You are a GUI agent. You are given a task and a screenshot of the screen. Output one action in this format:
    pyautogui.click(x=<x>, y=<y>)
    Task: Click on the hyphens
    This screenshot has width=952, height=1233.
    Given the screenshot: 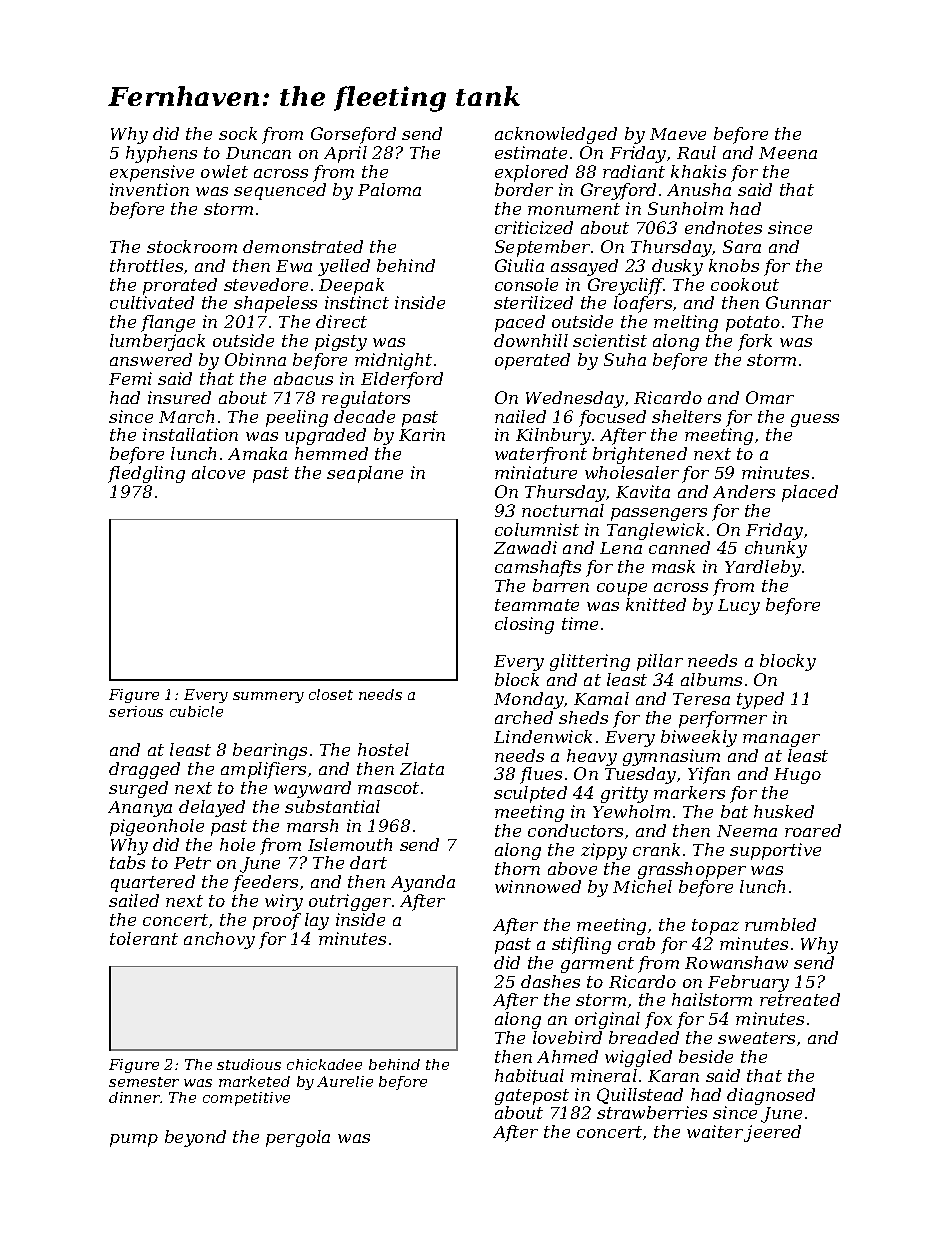 What is the action you would take?
    pyautogui.click(x=161, y=154)
